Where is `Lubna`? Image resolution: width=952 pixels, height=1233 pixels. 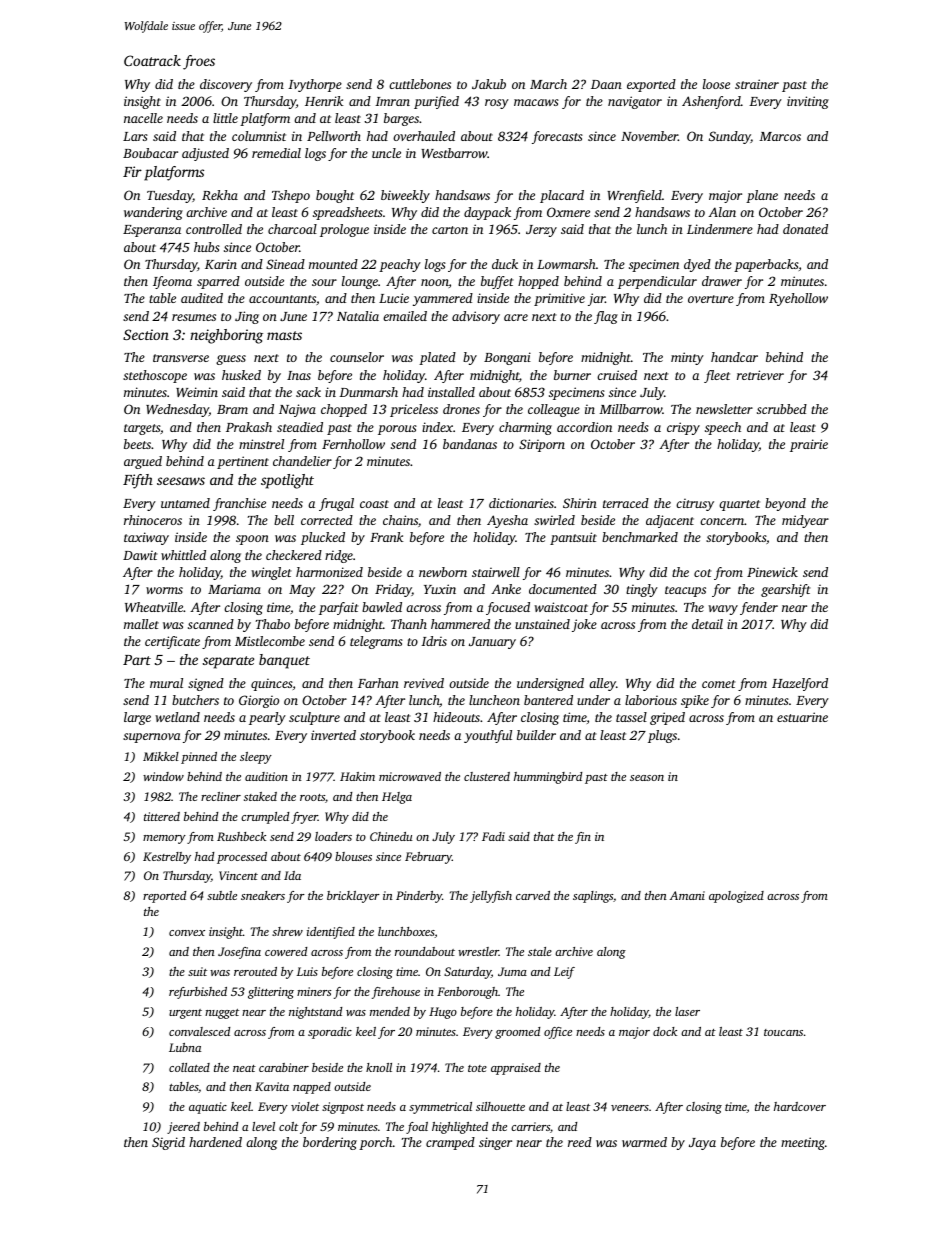 Lubna is located at coordinates (185, 1047).
